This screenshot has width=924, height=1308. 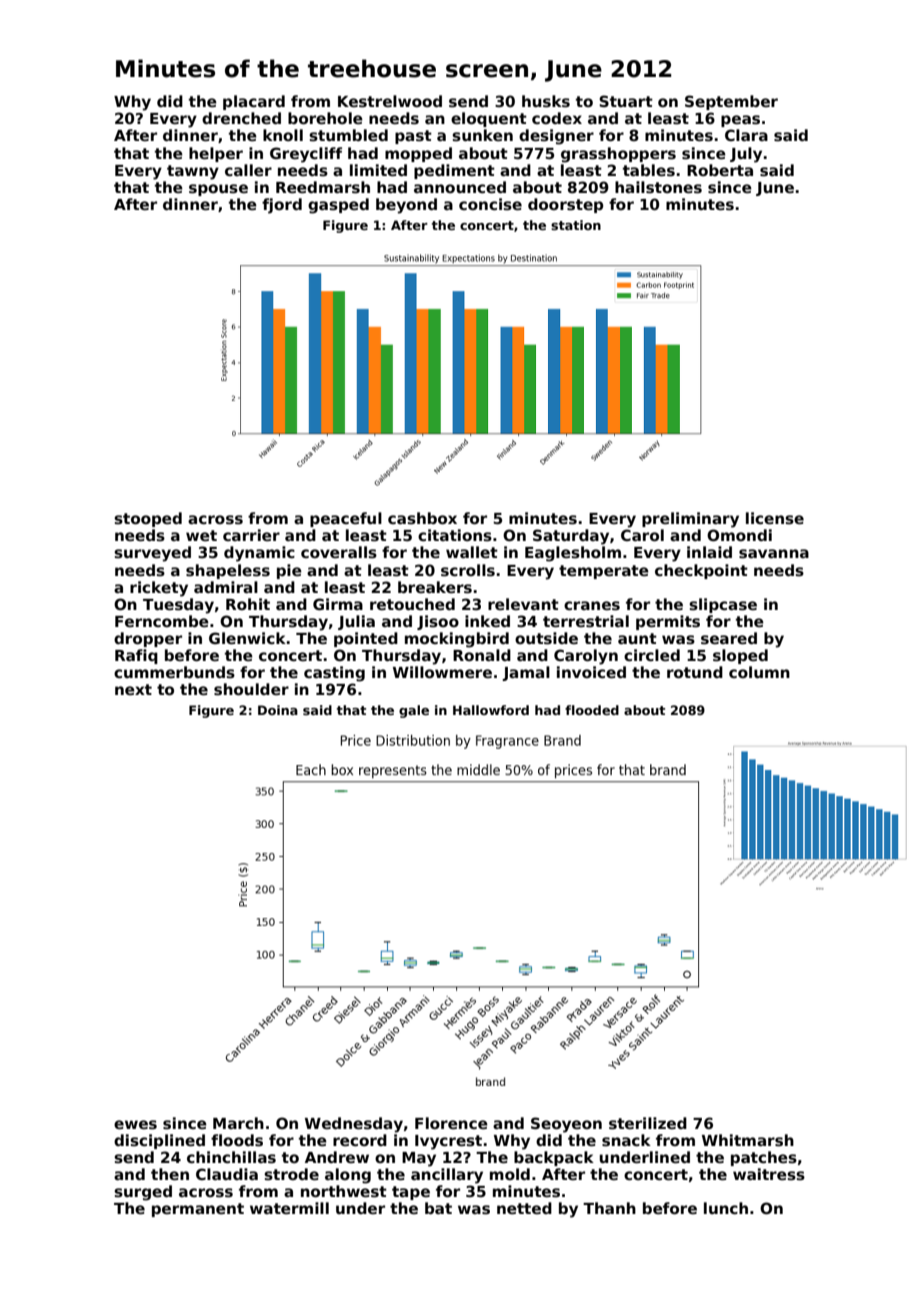 I want to click on circled, so click(x=652, y=655).
